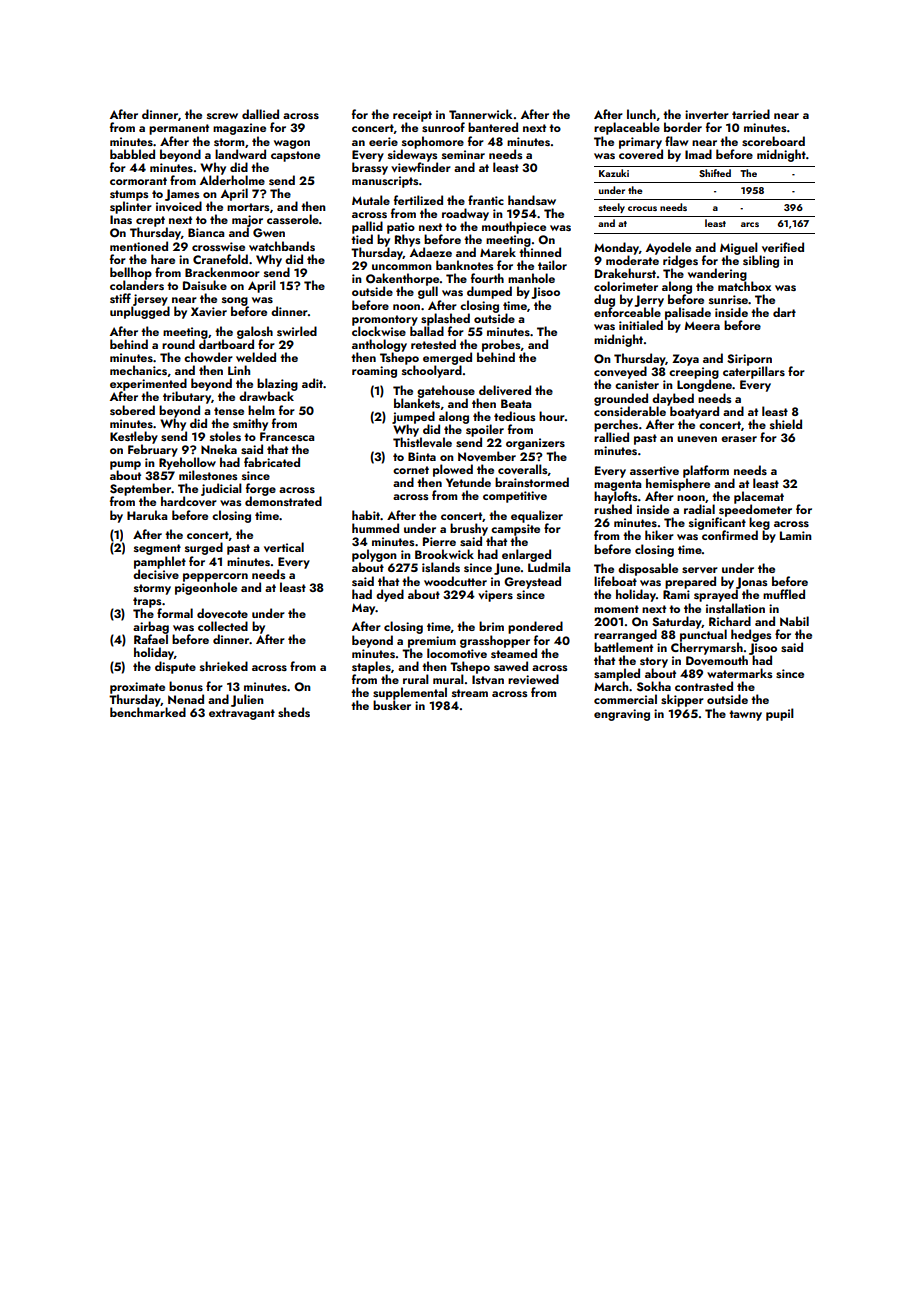  I want to click on benchmarked, so click(148, 712).
